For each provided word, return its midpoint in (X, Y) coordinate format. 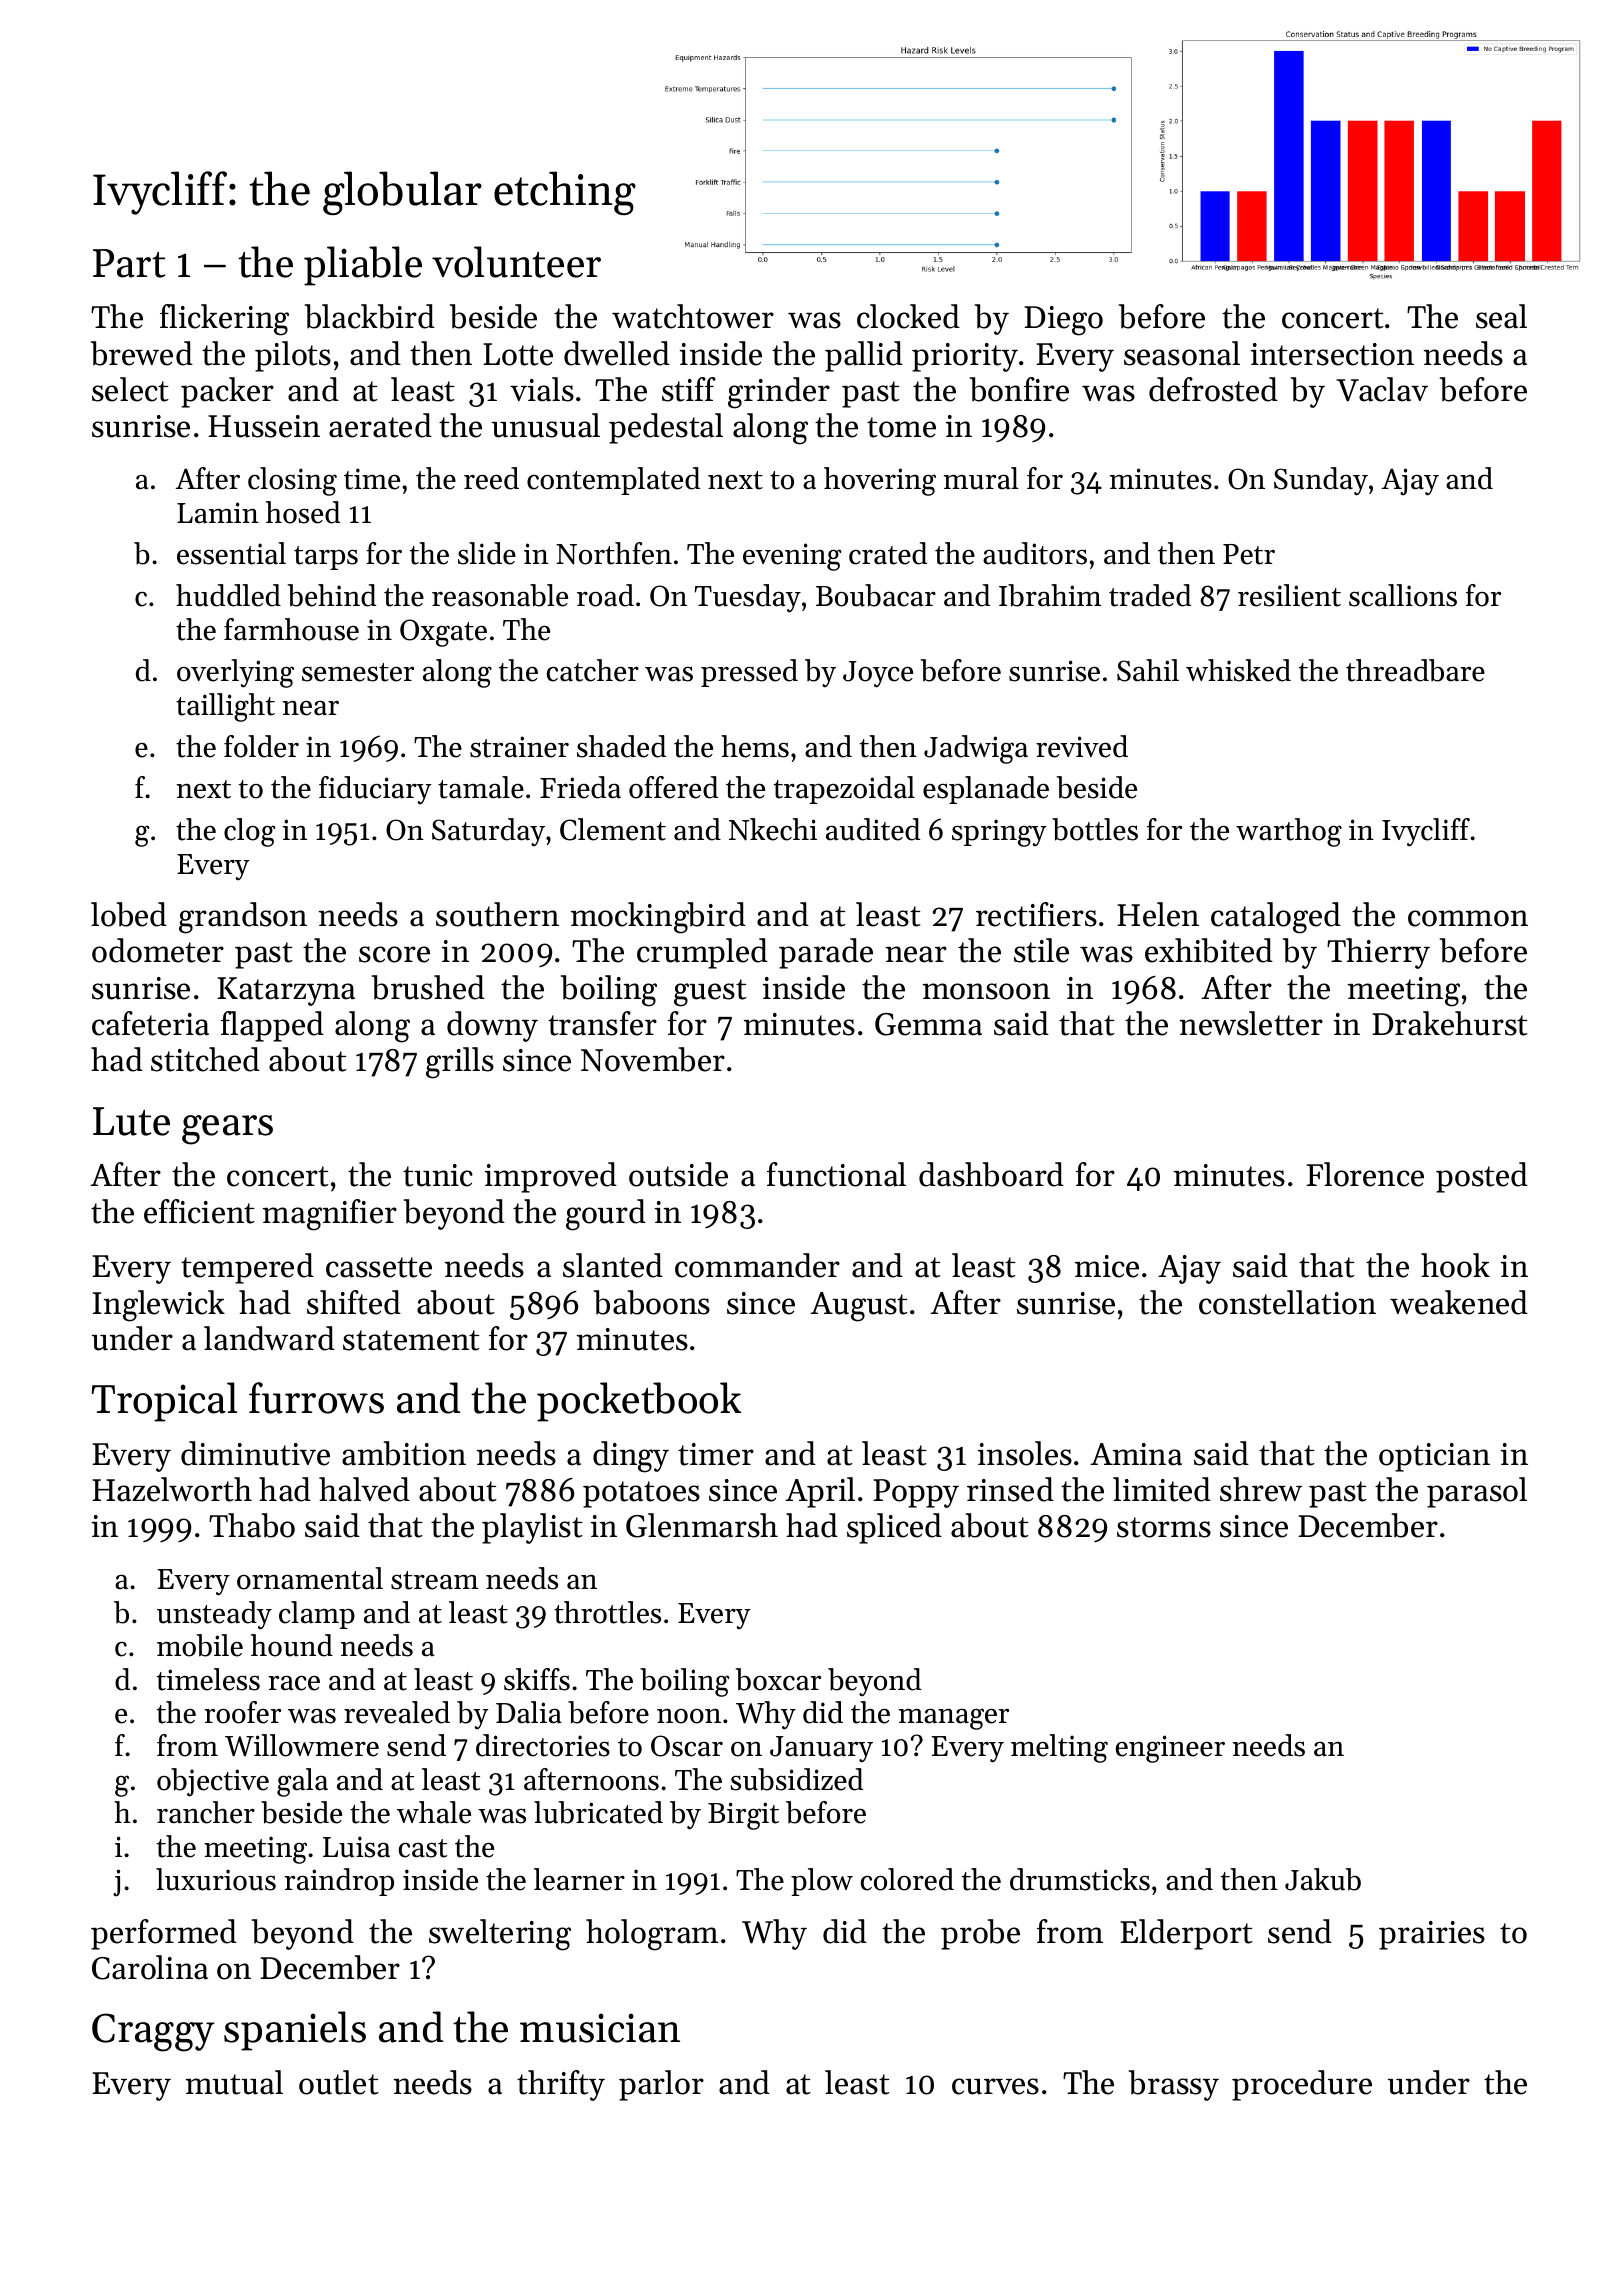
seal (1501, 316)
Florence (1365, 1174)
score (394, 954)
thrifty (561, 2085)
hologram (652, 1935)
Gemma (928, 1024)
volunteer (516, 262)
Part (129, 263)
